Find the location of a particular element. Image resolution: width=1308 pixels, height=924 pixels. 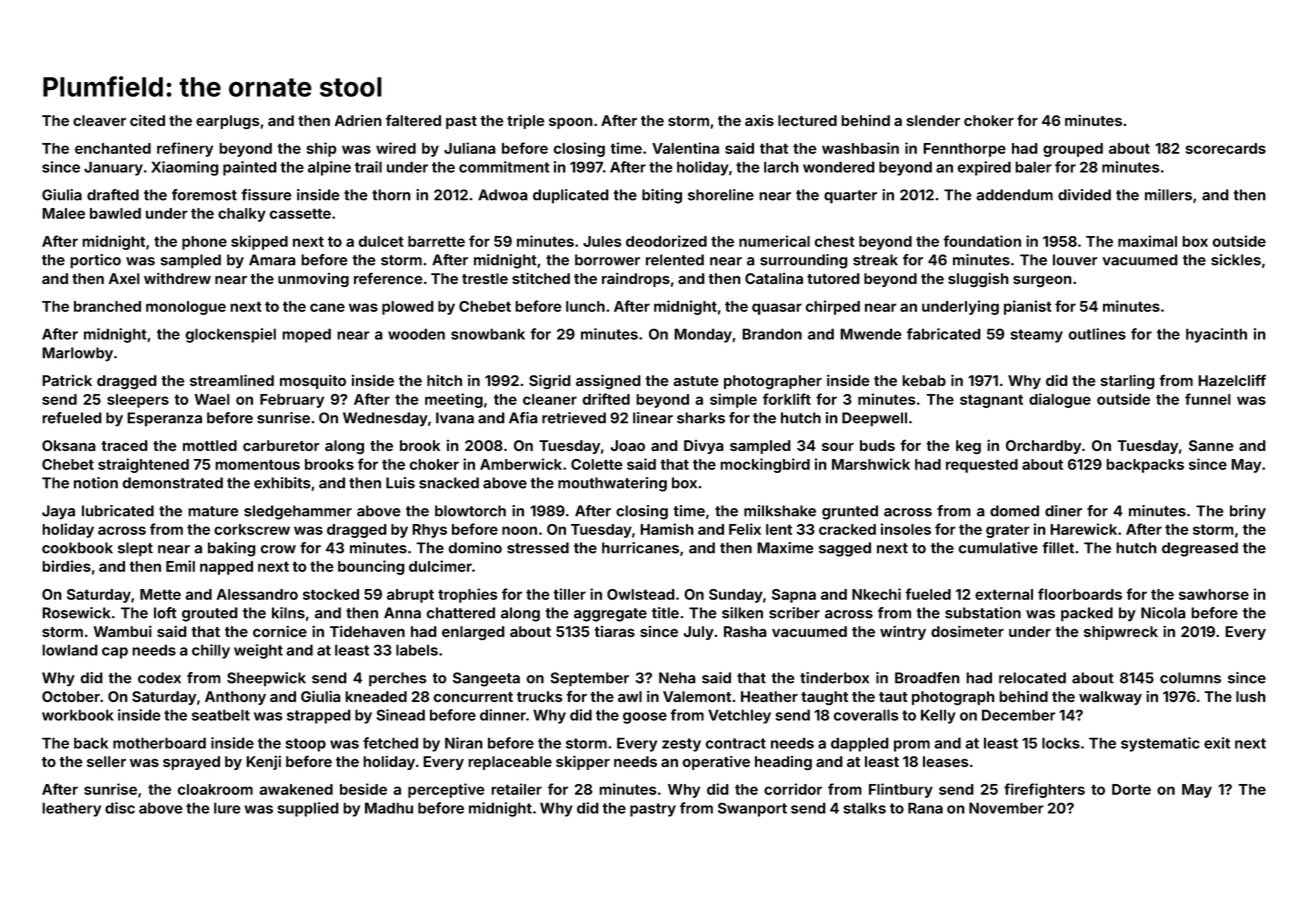

mottled is located at coordinates (210, 445).
